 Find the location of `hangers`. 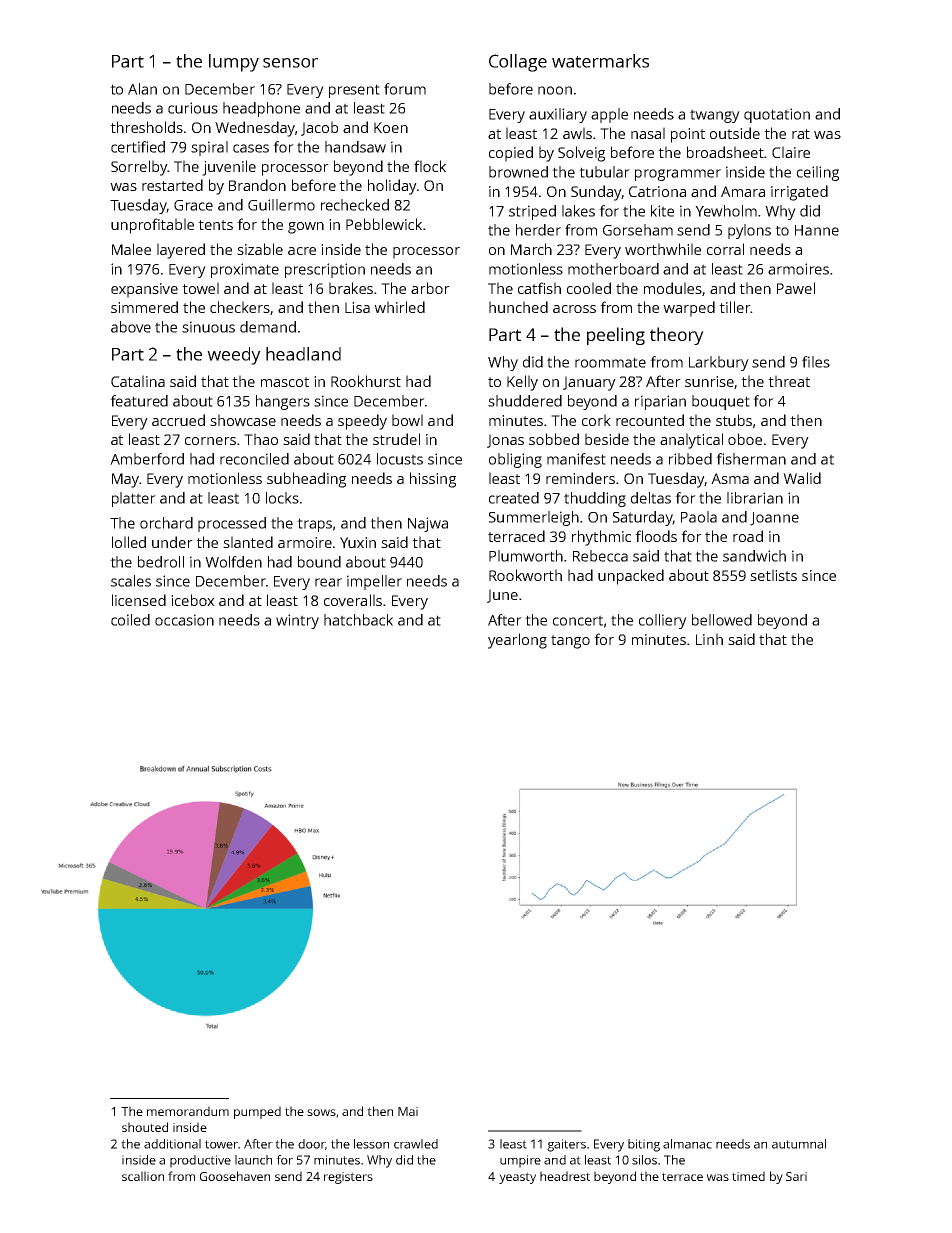

hangers is located at coordinates (283, 402).
